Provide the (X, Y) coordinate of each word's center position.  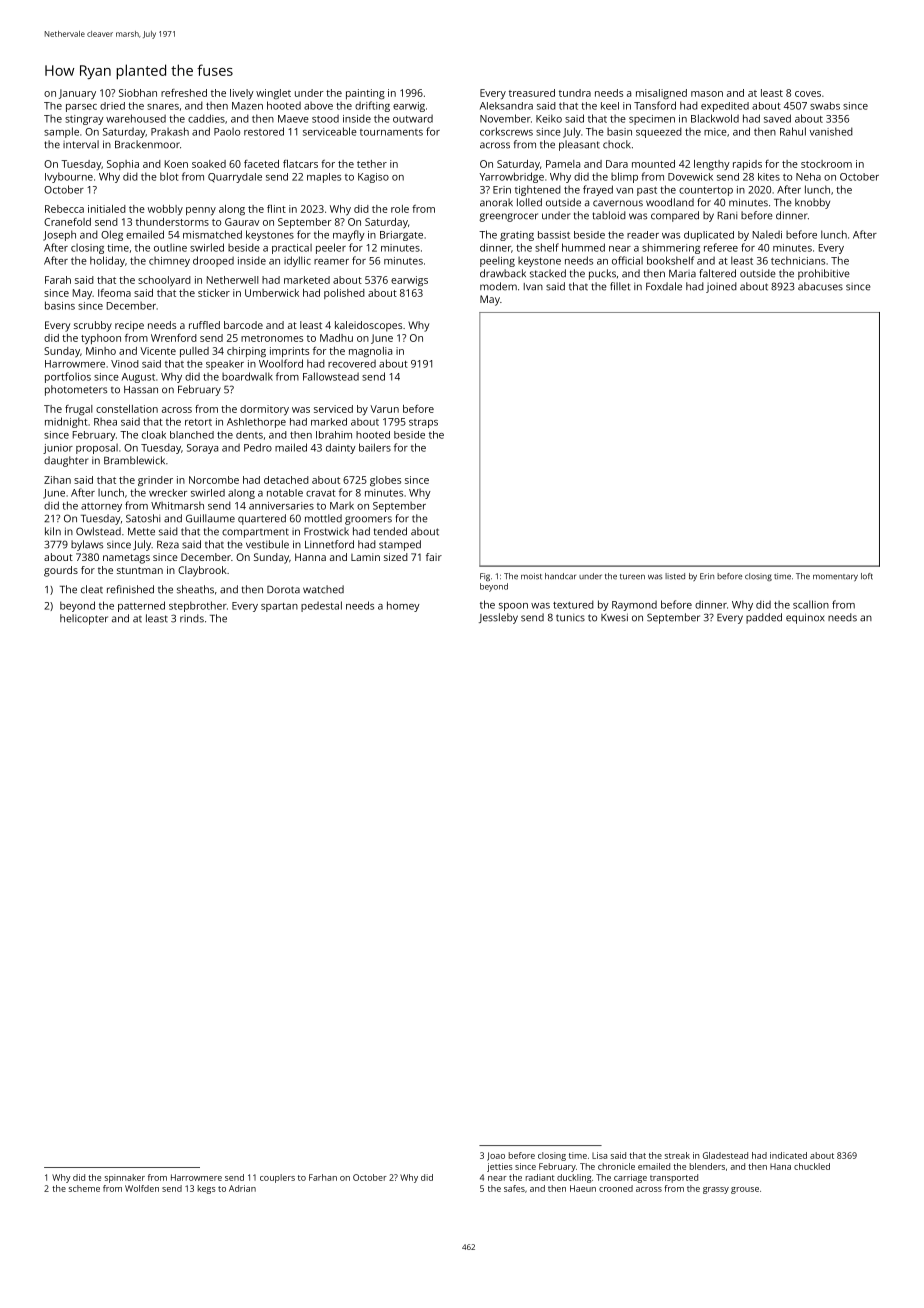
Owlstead (98, 531)
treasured (532, 93)
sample (61, 132)
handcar (560, 576)
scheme (84, 1188)
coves (808, 94)
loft (867, 576)
